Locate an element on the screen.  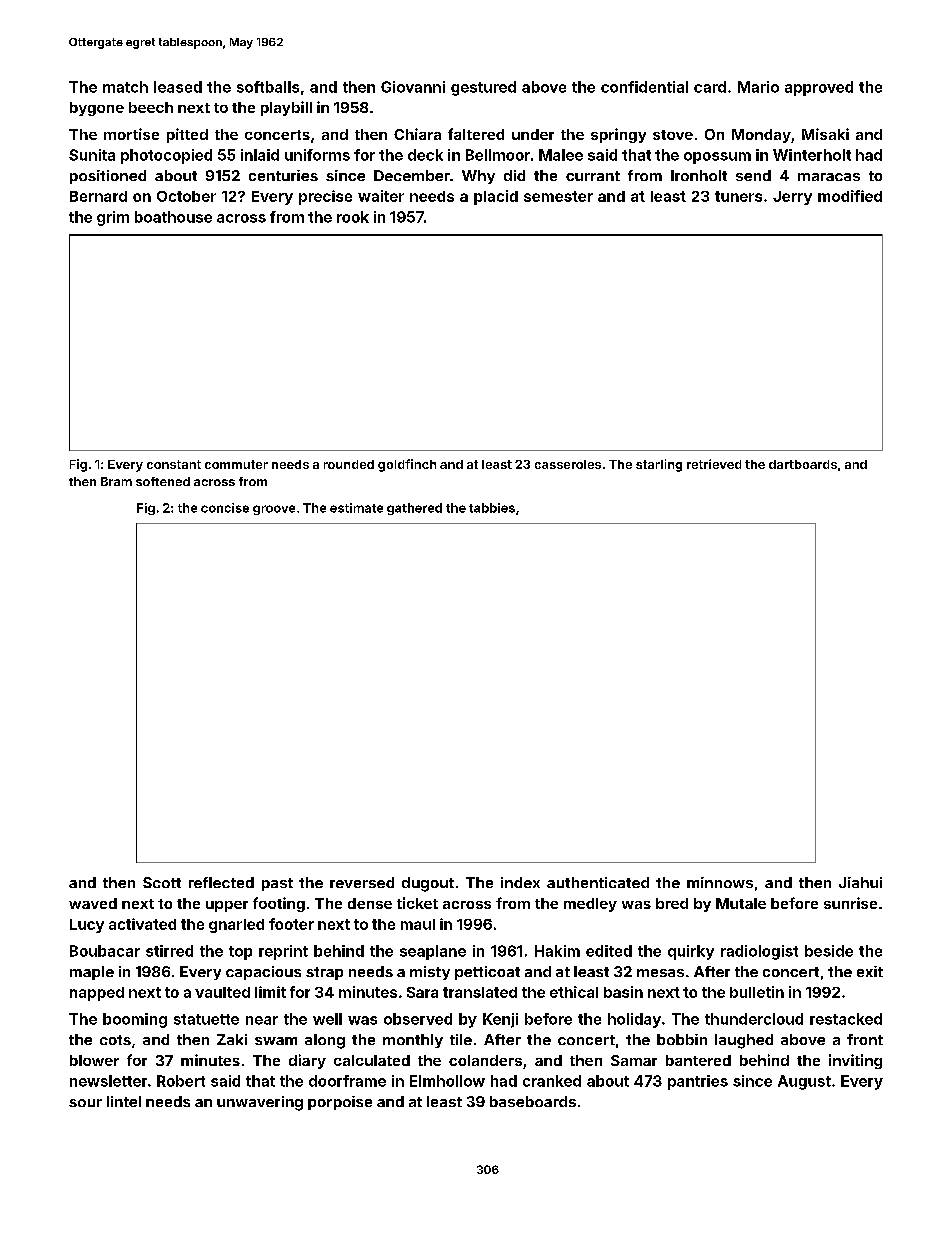
rounded is located at coordinates (349, 464).
